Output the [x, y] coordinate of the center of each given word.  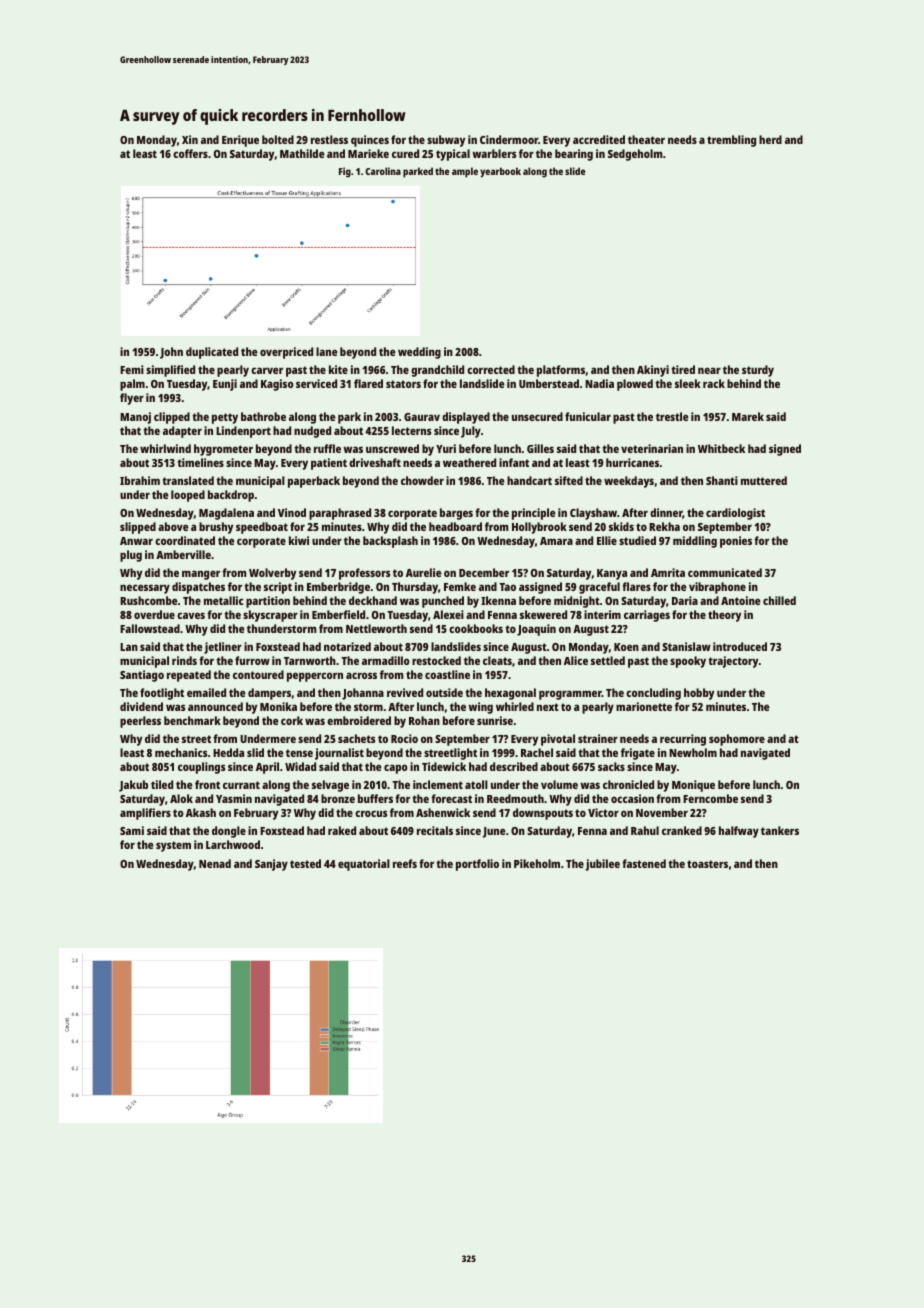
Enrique [240, 141]
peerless [140, 722]
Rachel [537, 752]
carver [267, 370]
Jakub [133, 786]
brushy [216, 528]
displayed [466, 418]
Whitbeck [721, 448]
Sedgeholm [635, 155]
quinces [370, 141]
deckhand [373, 600]
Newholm [693, 752]
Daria [685, 600]
